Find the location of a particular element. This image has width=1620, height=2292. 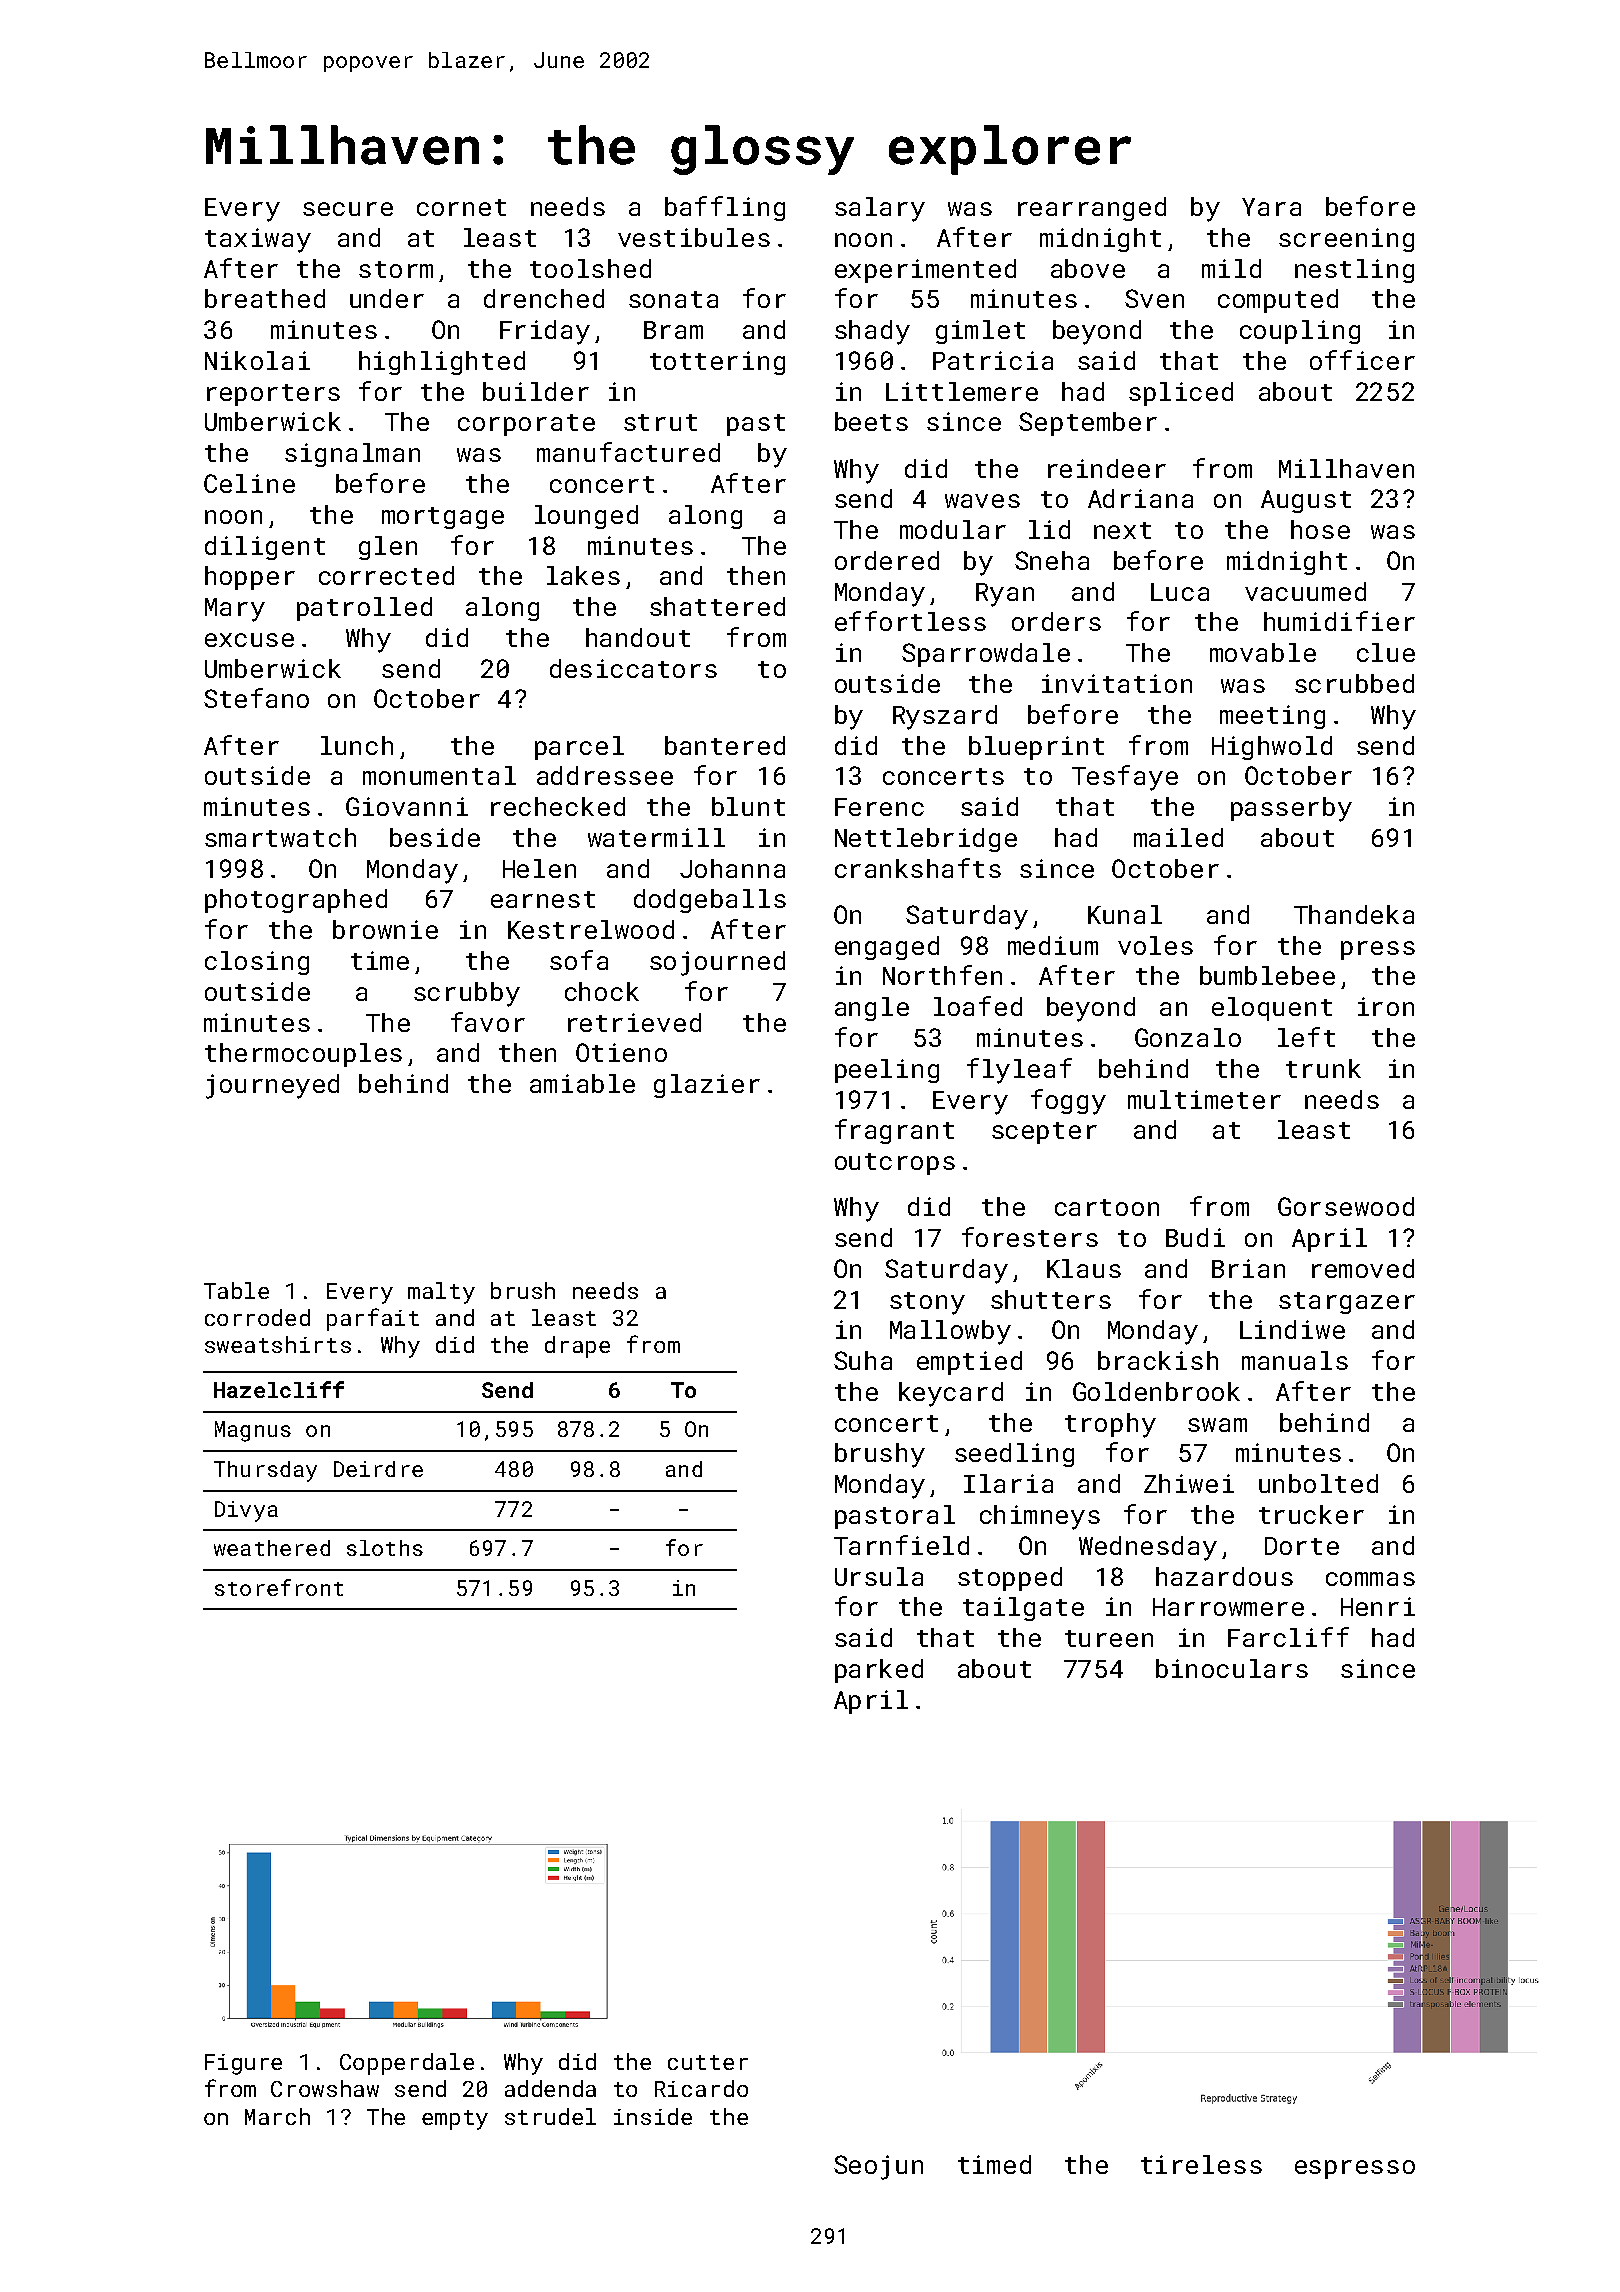

Ferenc is located at coordinates (879, 807).
